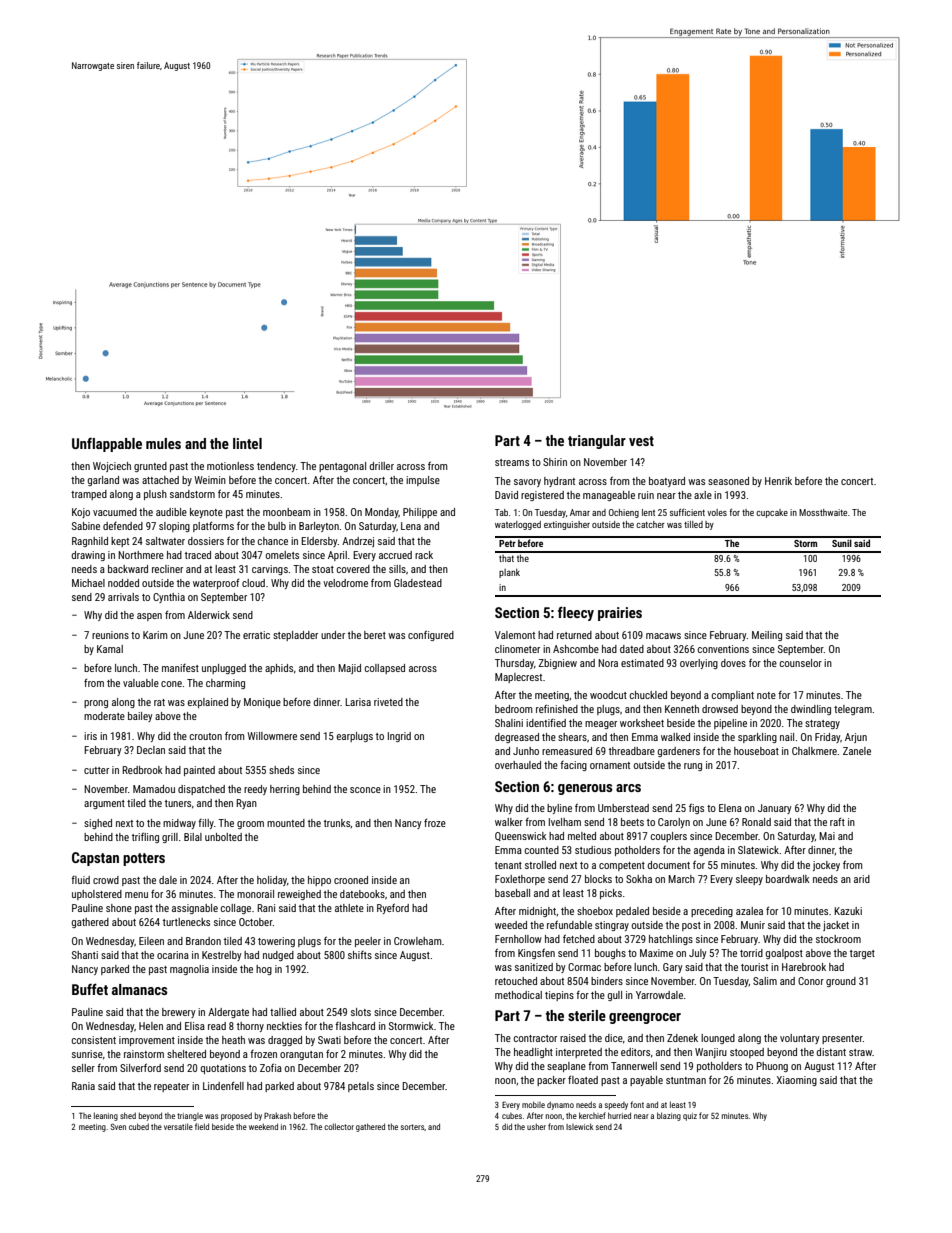 The image size is (952, 1233). I want to click on Mossthwaite, so click(823, 512).
